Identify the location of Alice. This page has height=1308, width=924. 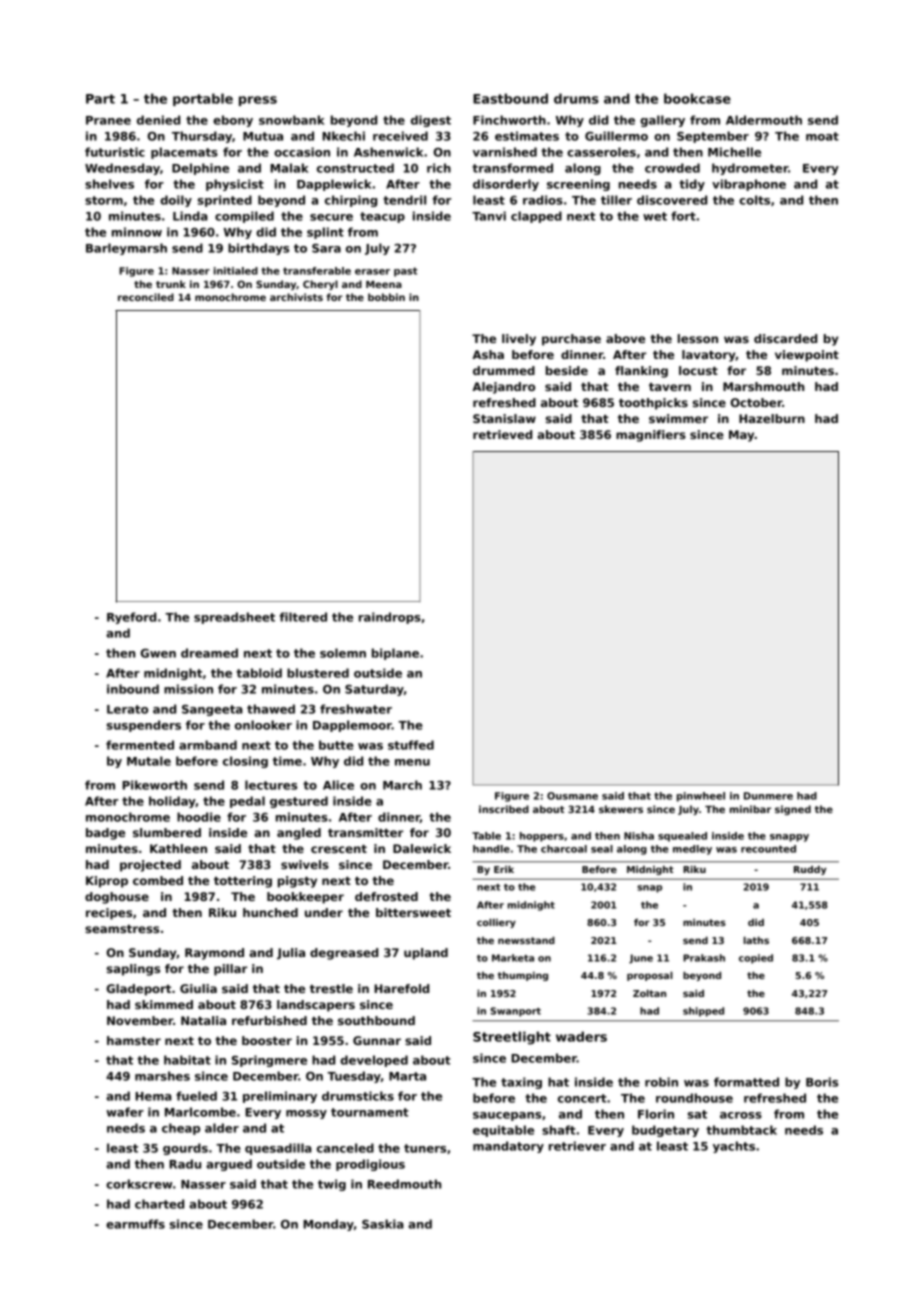
(338, 785).
